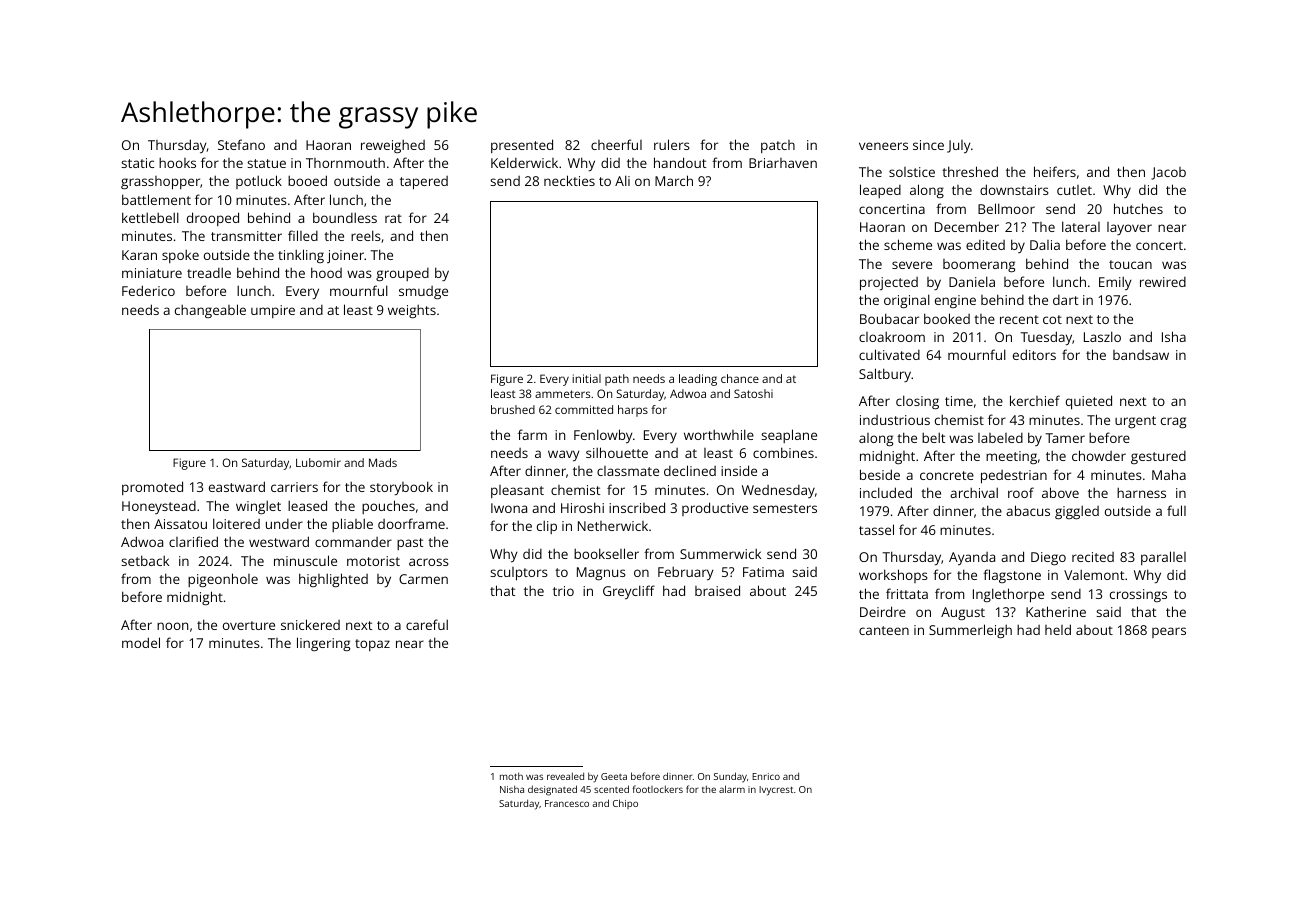 The width and height of the screenshot is (1308, 924). Describe the element at coordinates (152, 273) in the screenshot. I see `miniature` at that location.
